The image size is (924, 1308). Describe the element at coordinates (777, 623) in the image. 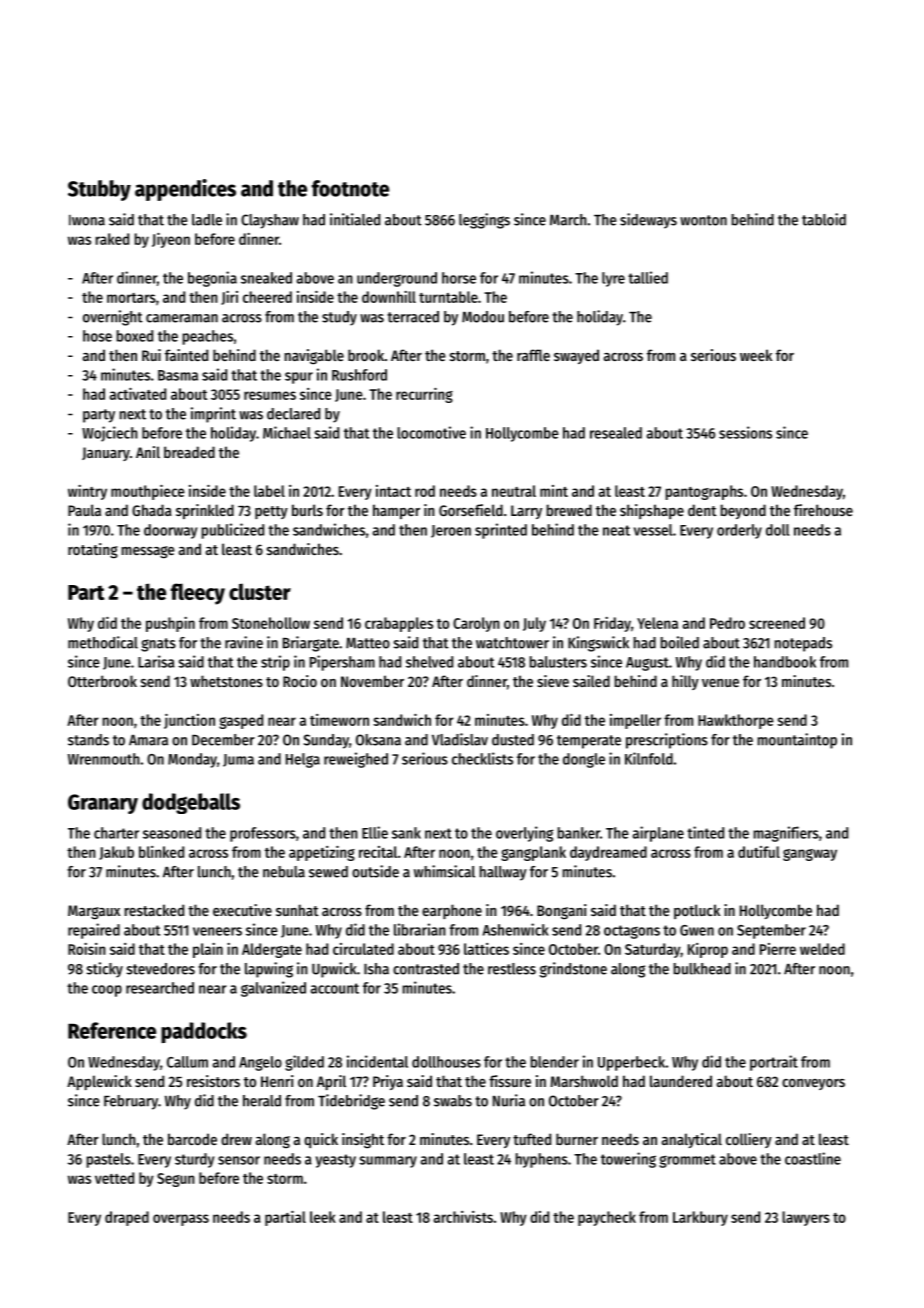

I see `screened` at that location.
